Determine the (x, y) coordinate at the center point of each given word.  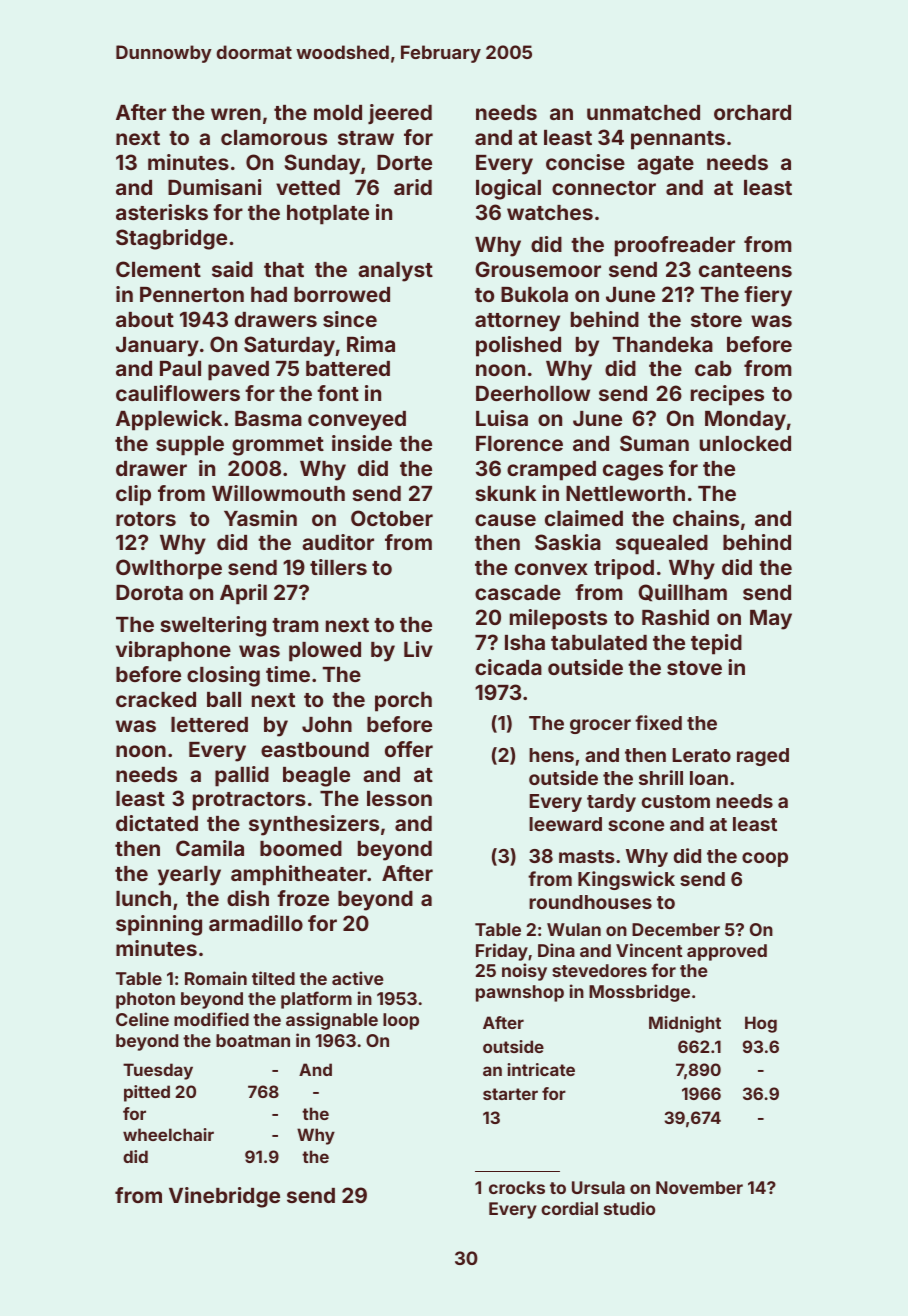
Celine (142, 1019)
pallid (242, 776)
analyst (395, 272)
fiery (768, 296)
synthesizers (314, 825)
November (699, 1187)
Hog (761, 1024)
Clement (158, 269)
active (358, 978)
